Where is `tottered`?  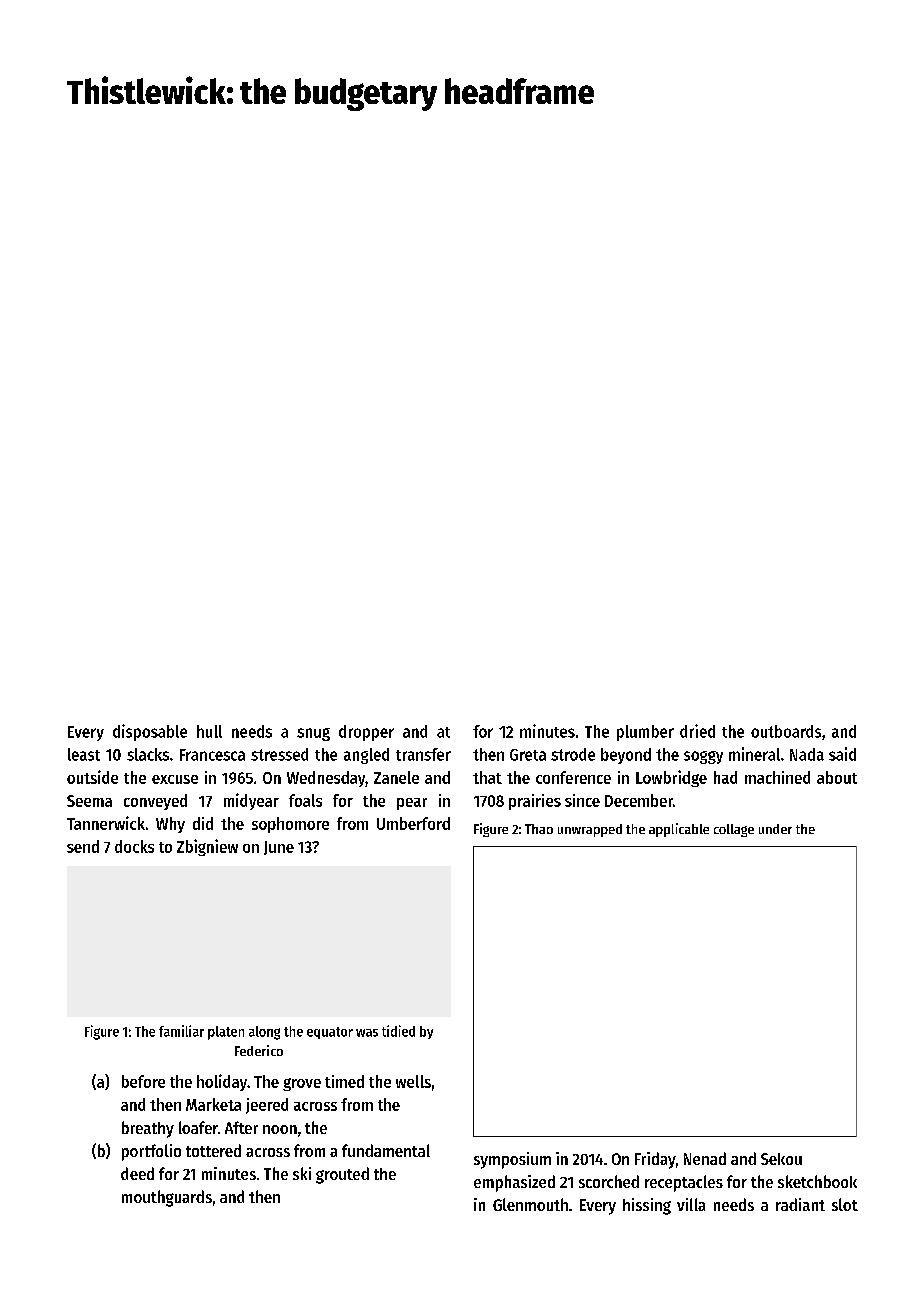
tottered is located at coordinates (213, 1150).
